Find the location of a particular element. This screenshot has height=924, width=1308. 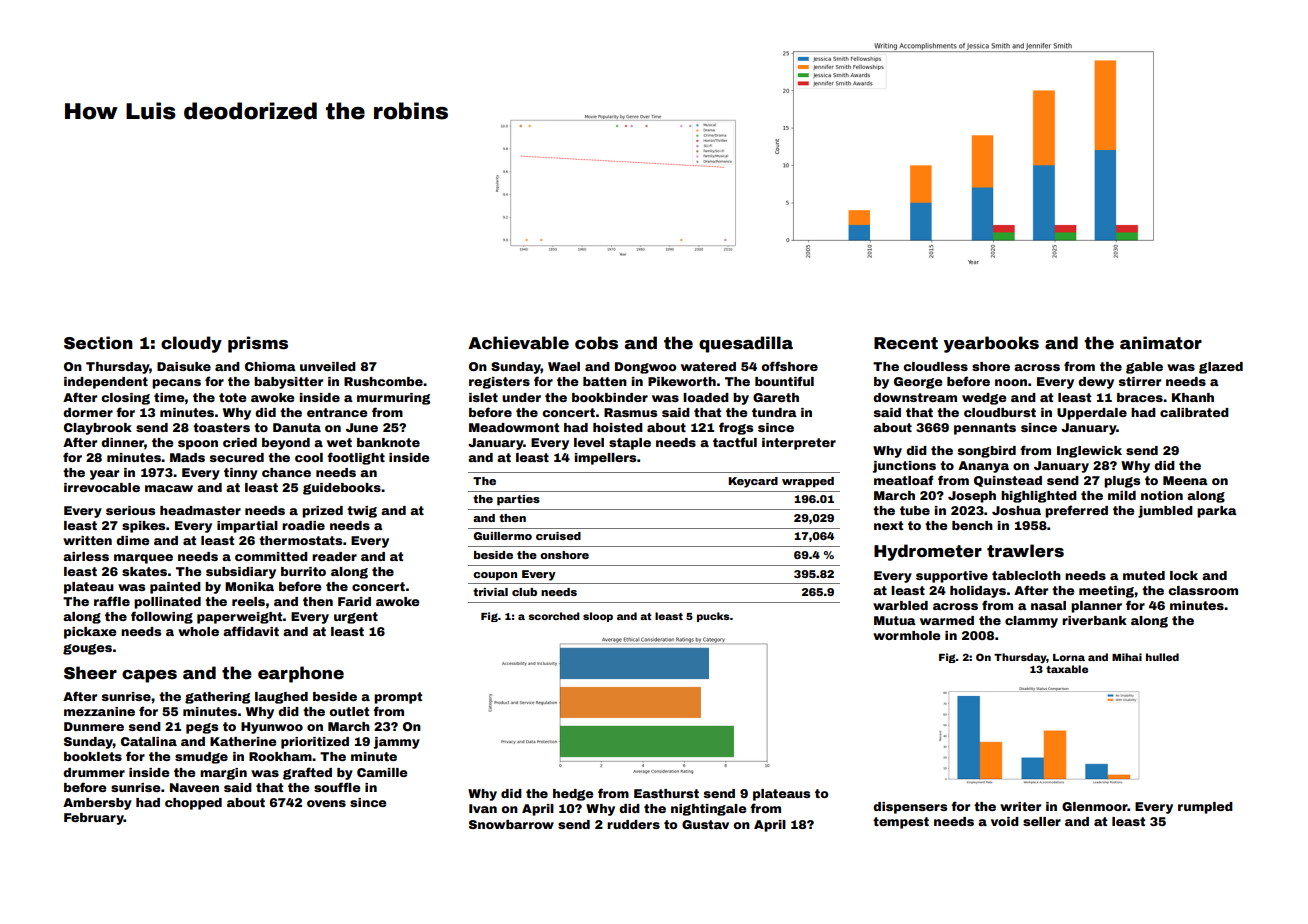

interpreter is located at coordinates (799, 444).
